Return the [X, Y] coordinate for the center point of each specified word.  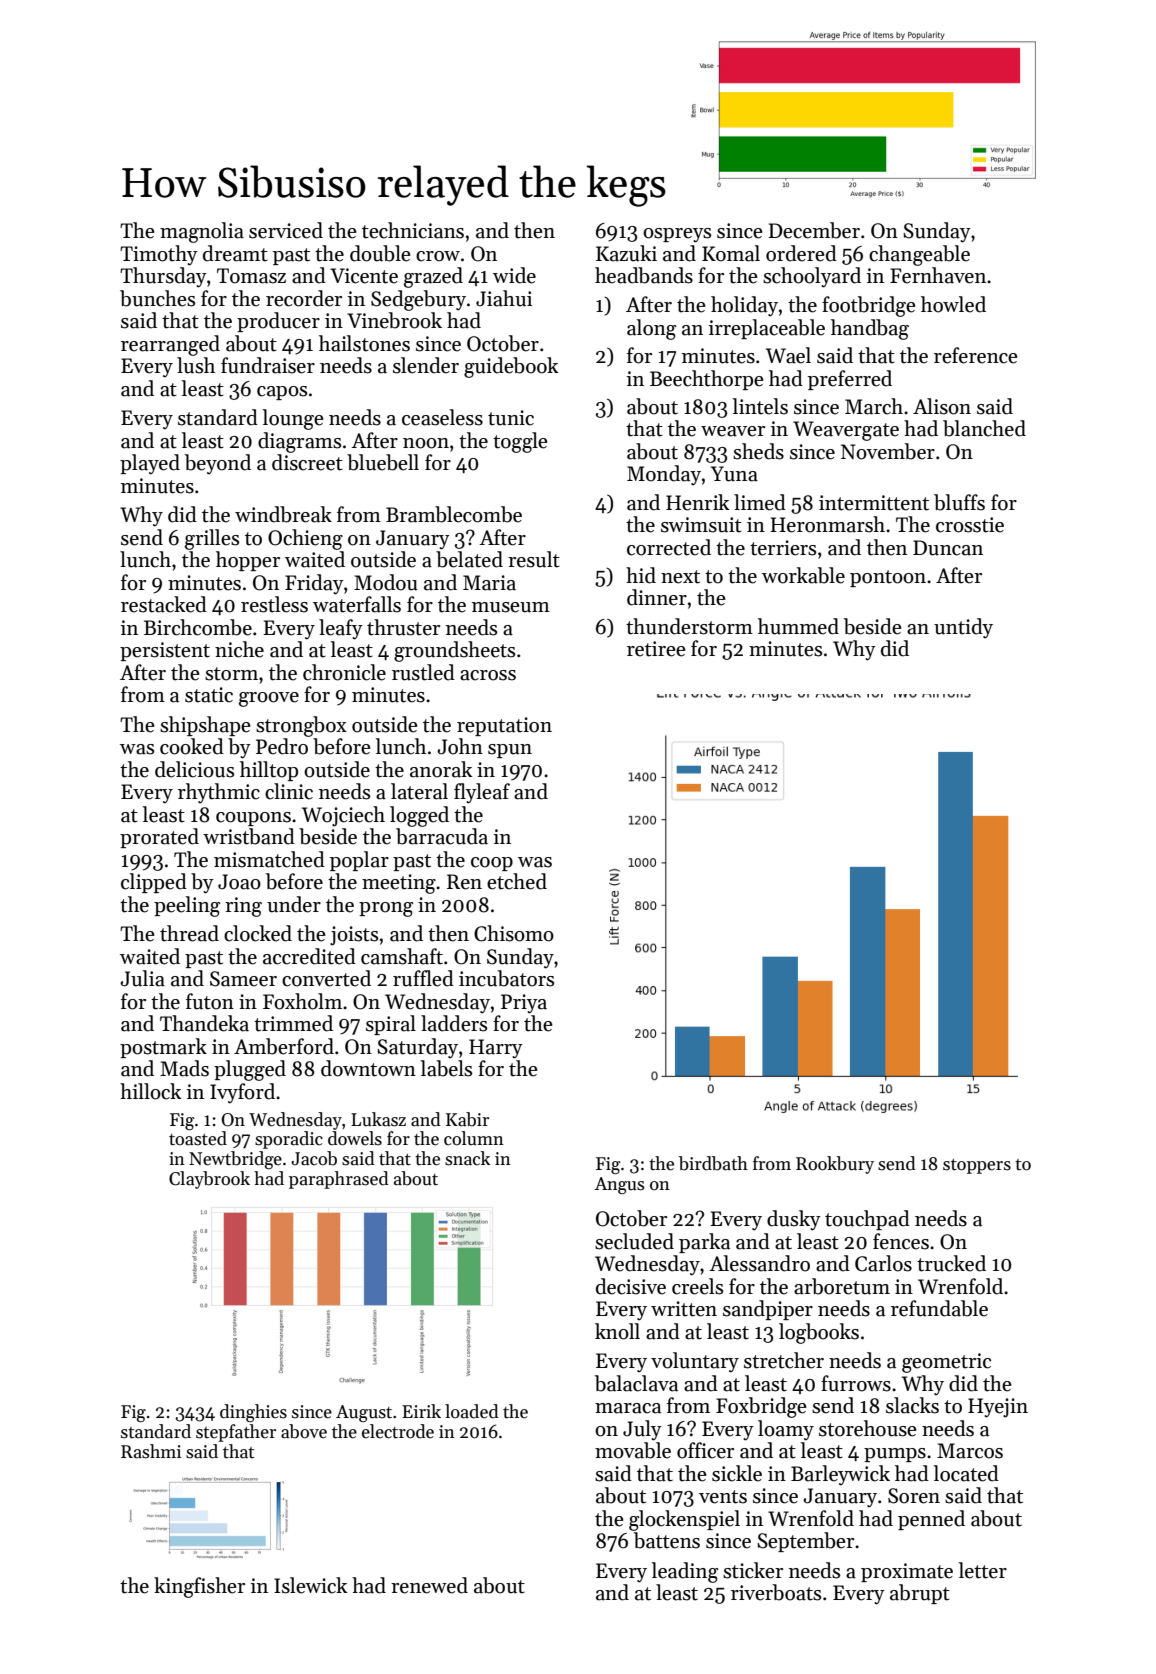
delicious [194, 769]
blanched [984, 428]
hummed [798, 626]
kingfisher [199, 1587]
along [651, 329]
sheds [758, 451]
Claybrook [209, 1180]
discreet [307, 462]
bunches [157, 298]
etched [517, 881]
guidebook [511, 367]
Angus [619, 1185]
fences [901, 1241]
